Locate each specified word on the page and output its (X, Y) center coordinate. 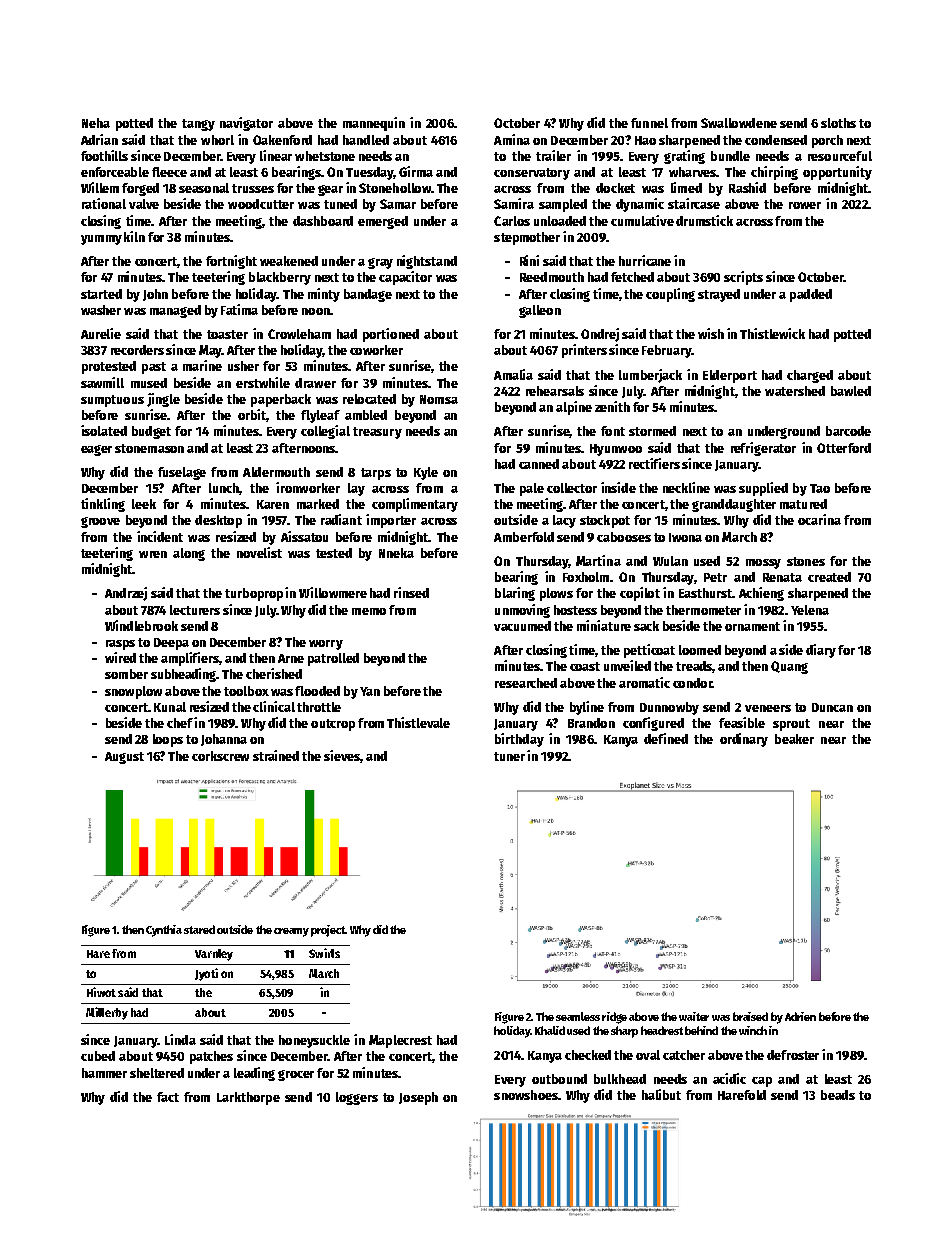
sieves (342, 755)
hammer (104, 1073)
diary (821, 651)
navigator (246, 124)
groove (100, 522)
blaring (515, 594)
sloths (838, 123)
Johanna (224, 740)
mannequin (374, 124)
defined (666, 738)
